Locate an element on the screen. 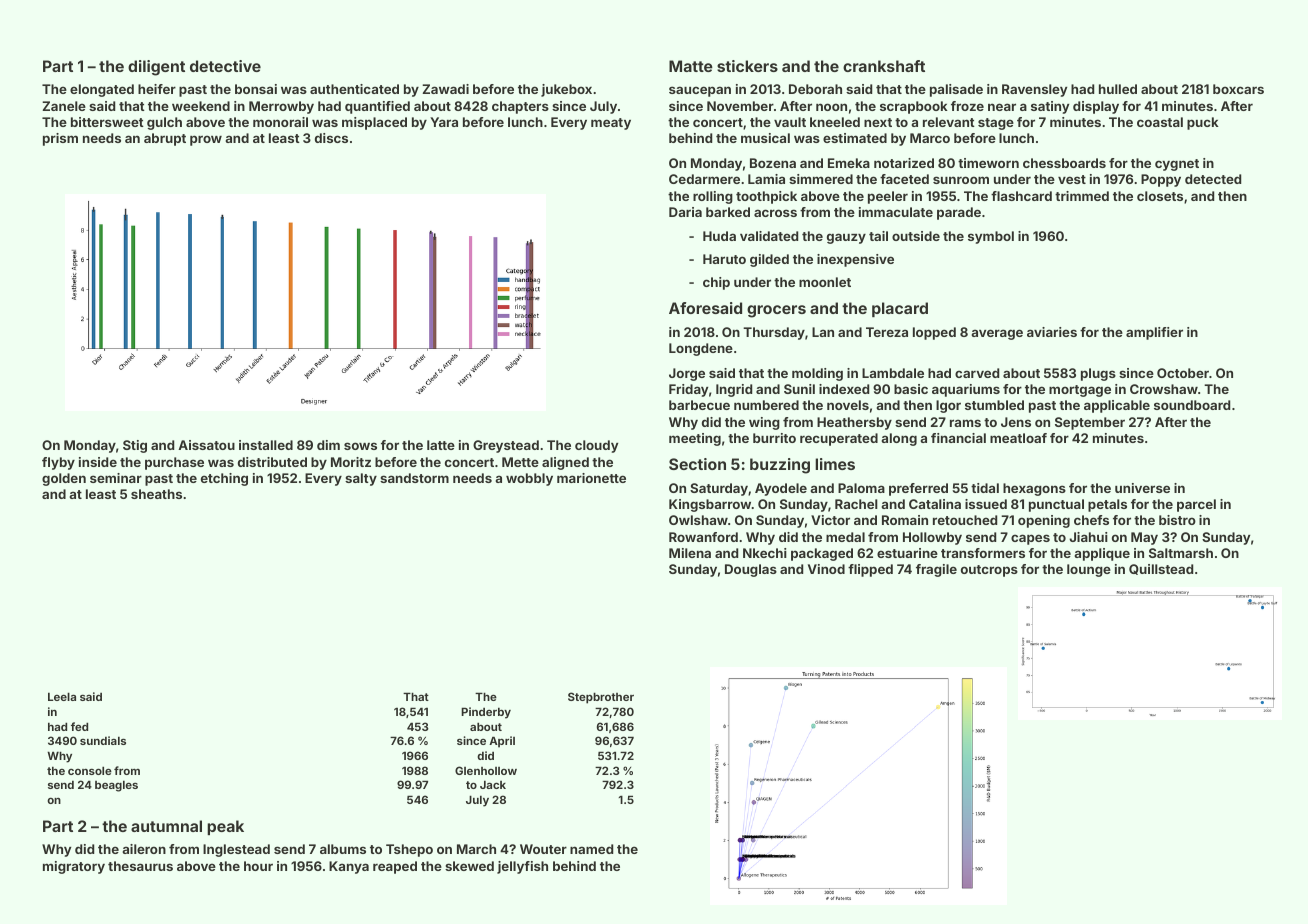  hour is located at coordinates (258, 866).
